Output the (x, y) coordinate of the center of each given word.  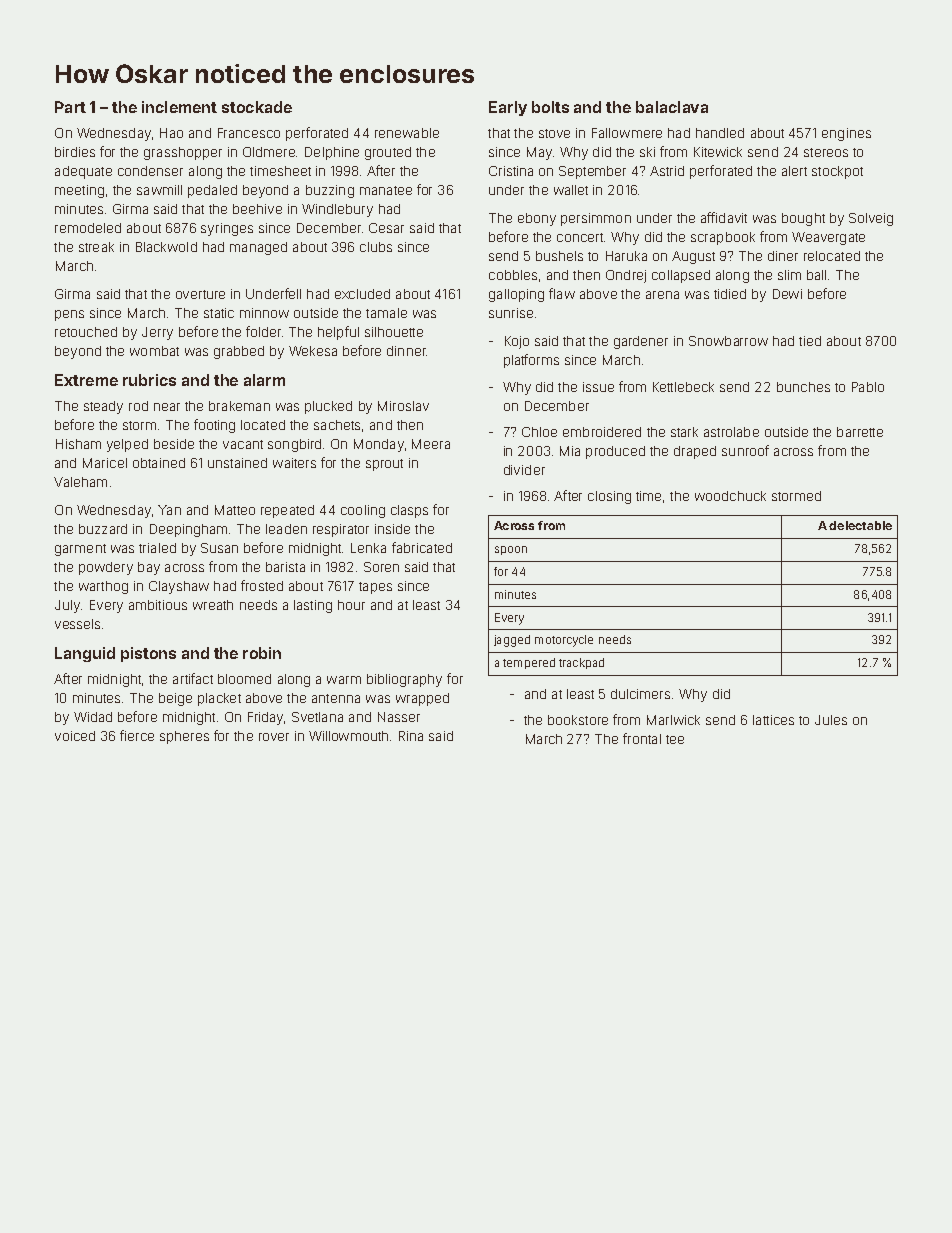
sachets (337, 425)
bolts (550, 107)
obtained (159, 463)
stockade (257, 107)
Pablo (868, 387)
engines (846, 134)
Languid (85, 654)
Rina (411, 736)
